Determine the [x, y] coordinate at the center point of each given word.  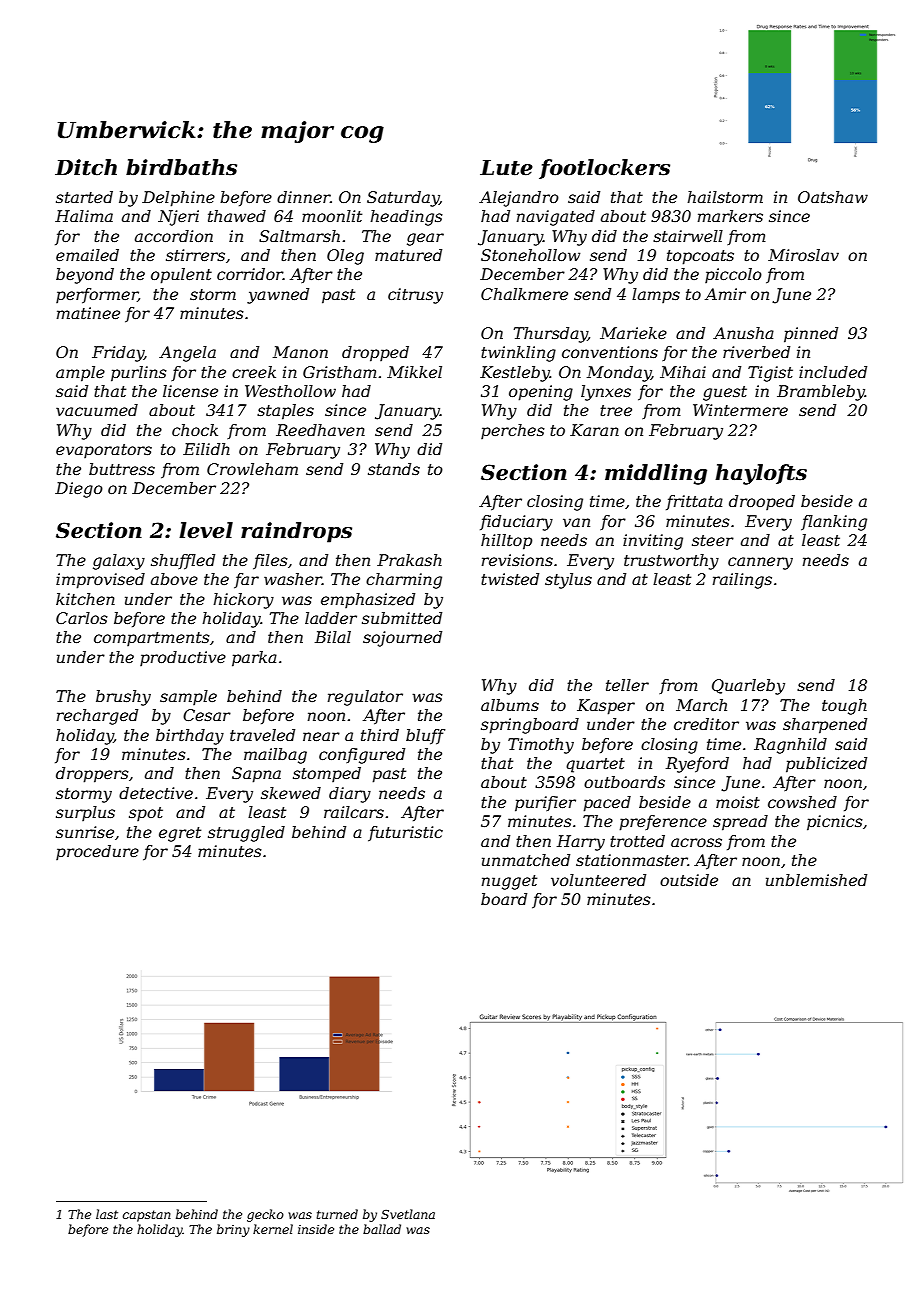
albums [510, 705]
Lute [506, 168]
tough [844, 707]
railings [742, 581]
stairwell [688, 236]
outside [689, 880]
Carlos [82, 618]
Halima [84, 216]
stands [394, 469]
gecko [265, 1215]
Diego [79, 490]
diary [350, 795]
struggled [246, 834]
